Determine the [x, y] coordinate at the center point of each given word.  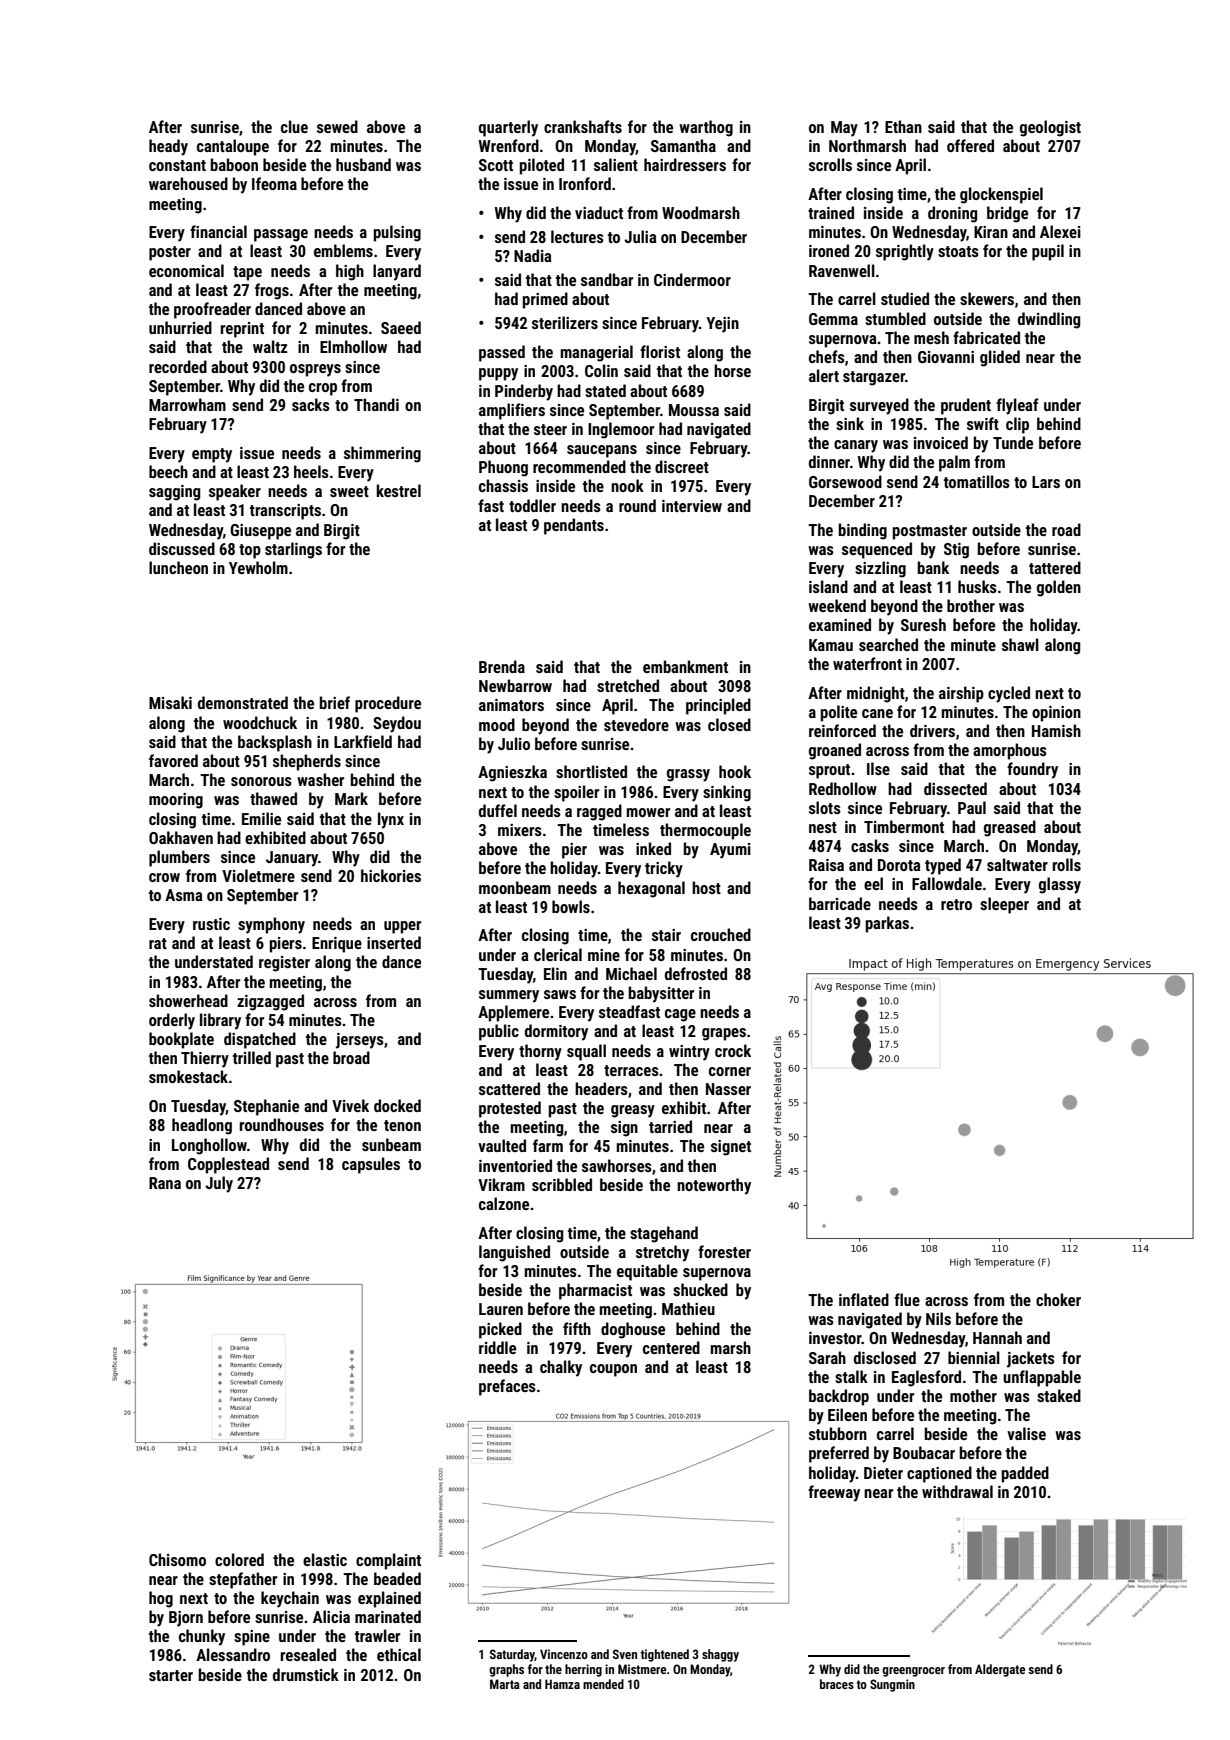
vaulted [502, 1145]
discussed [182, 548]
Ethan [903, 126]
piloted [542, 166]
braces [837, 1684]
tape [247, 273]
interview [692, 506]
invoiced [941, 442]
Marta [505, 1684]
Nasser [728, 1089]
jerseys [360, 1041]
